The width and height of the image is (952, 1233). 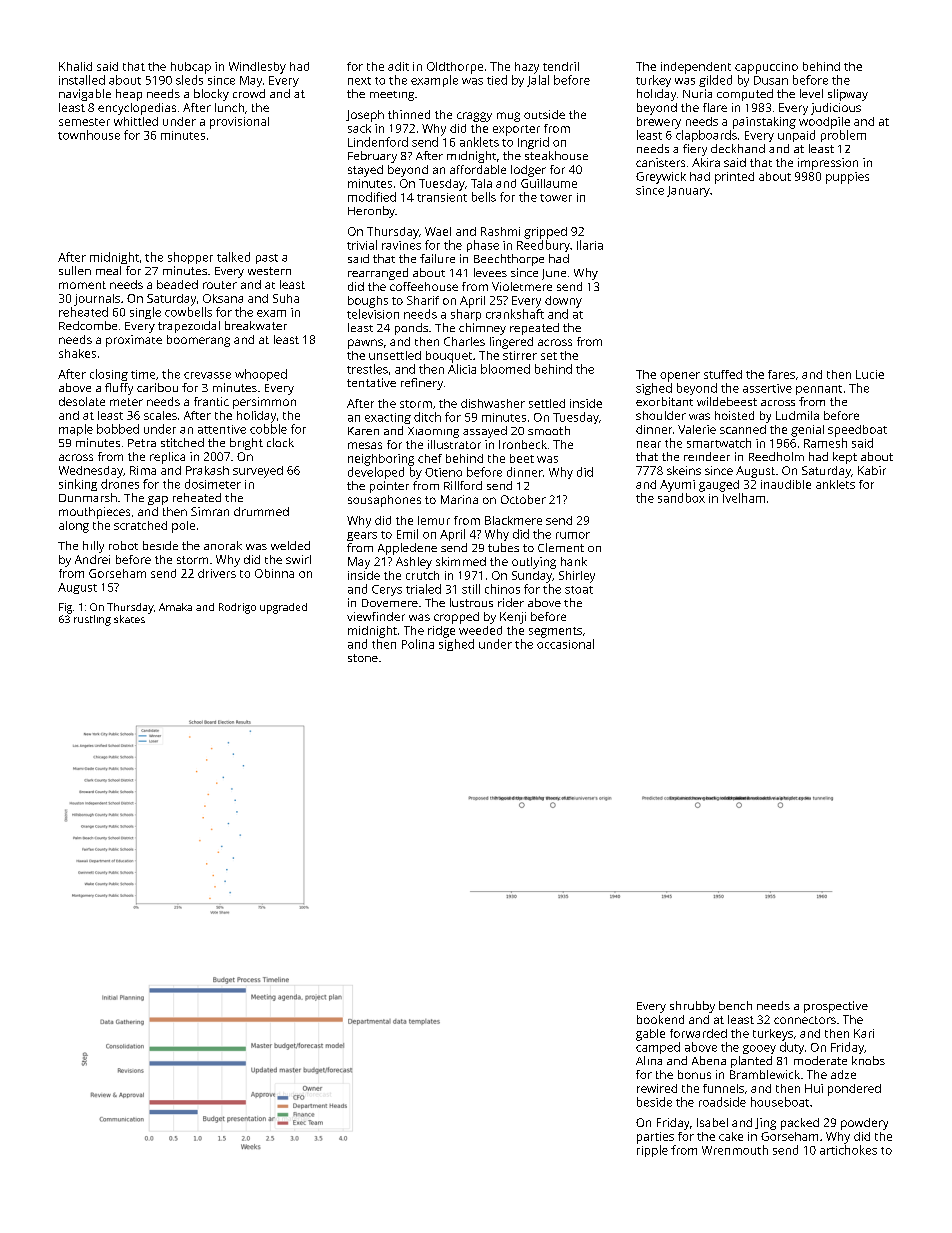 What do you see at coordinates (516, 130) in the image?
I see `exporter` at bounding box center [516, 130].
